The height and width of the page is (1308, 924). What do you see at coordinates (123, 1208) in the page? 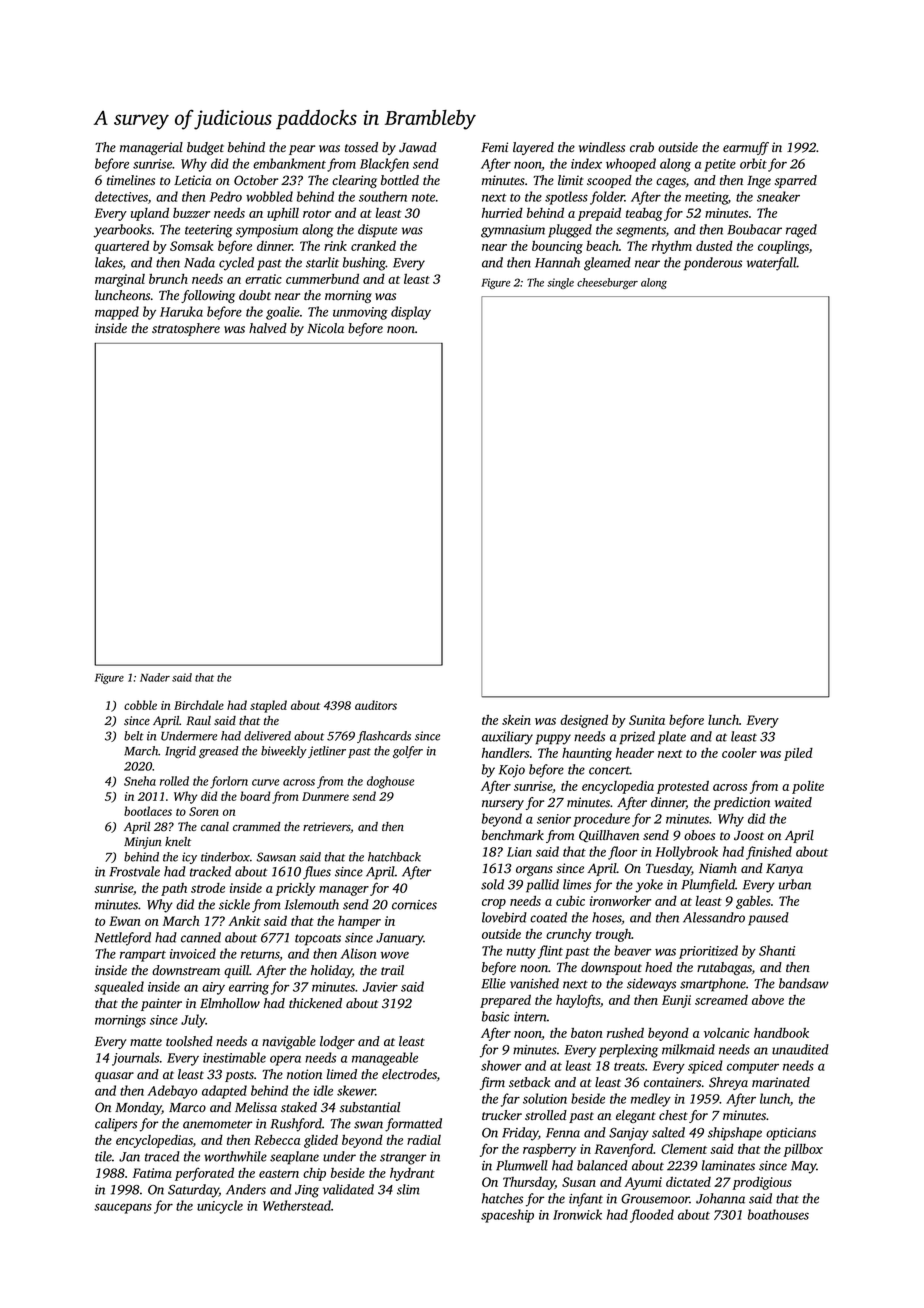
I see `saucepans` at bounding box center [123, 1208].
